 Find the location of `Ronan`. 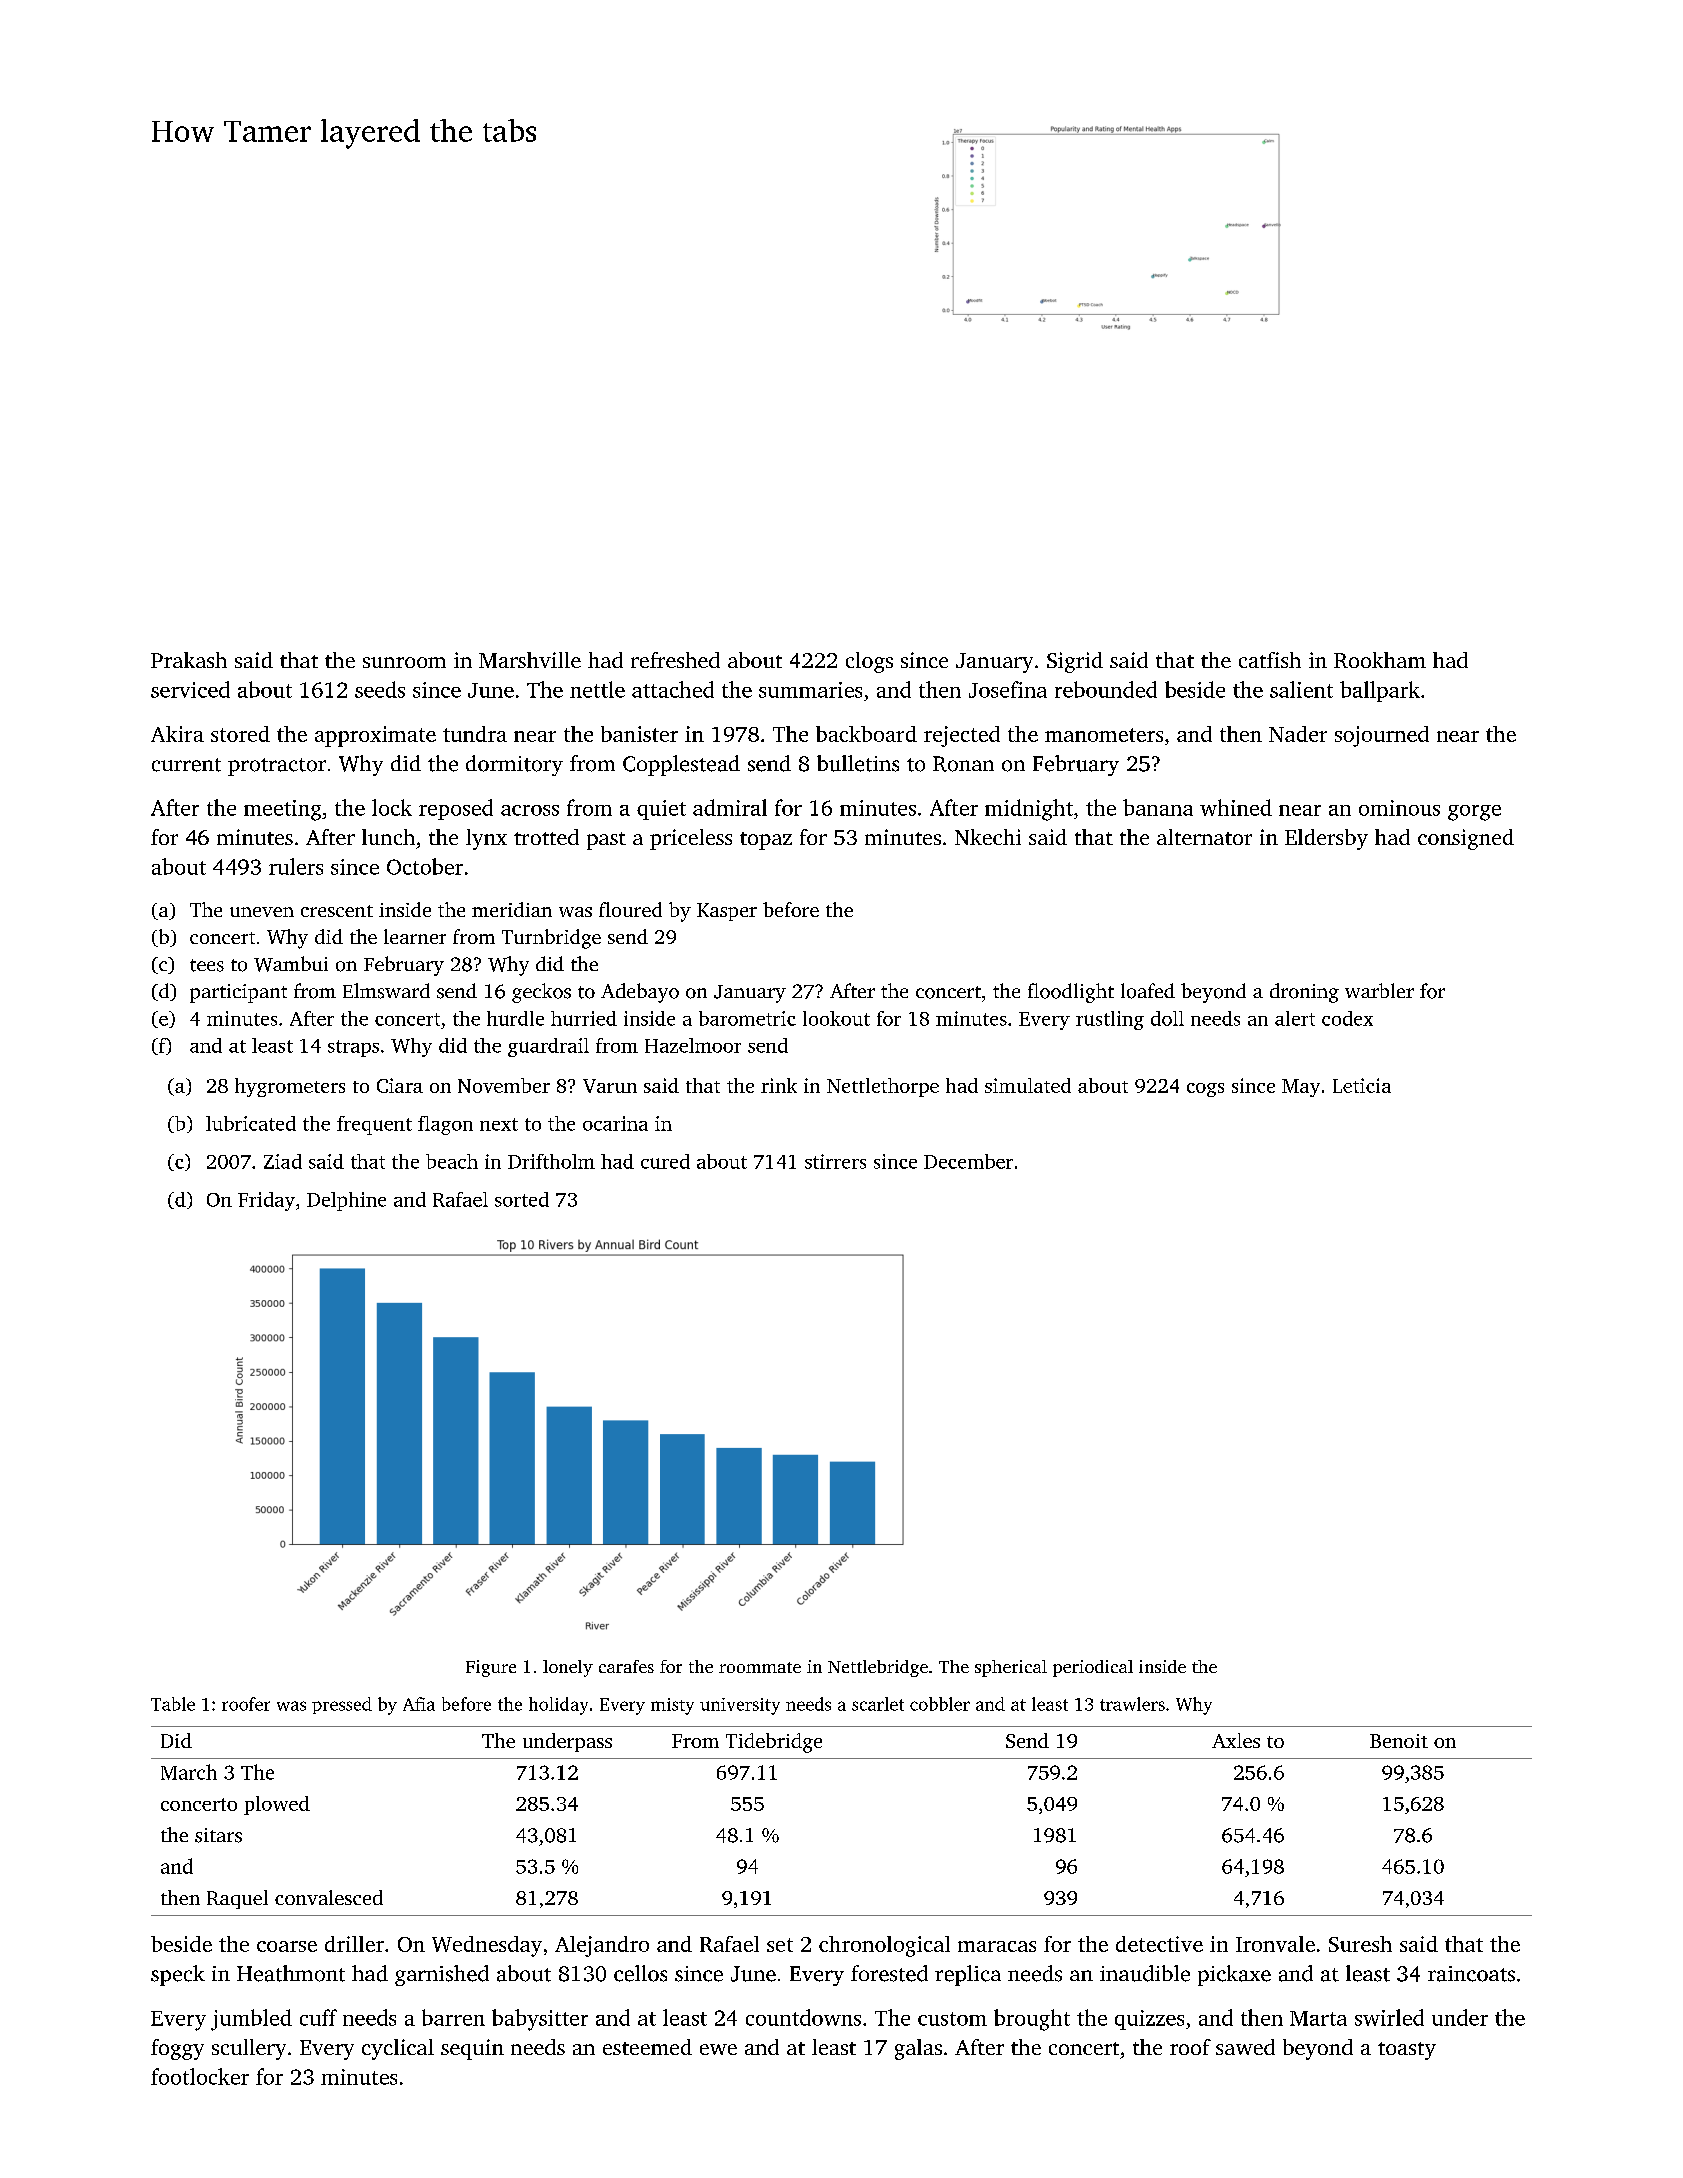

Ronan is located at coordinates (963, 764).
